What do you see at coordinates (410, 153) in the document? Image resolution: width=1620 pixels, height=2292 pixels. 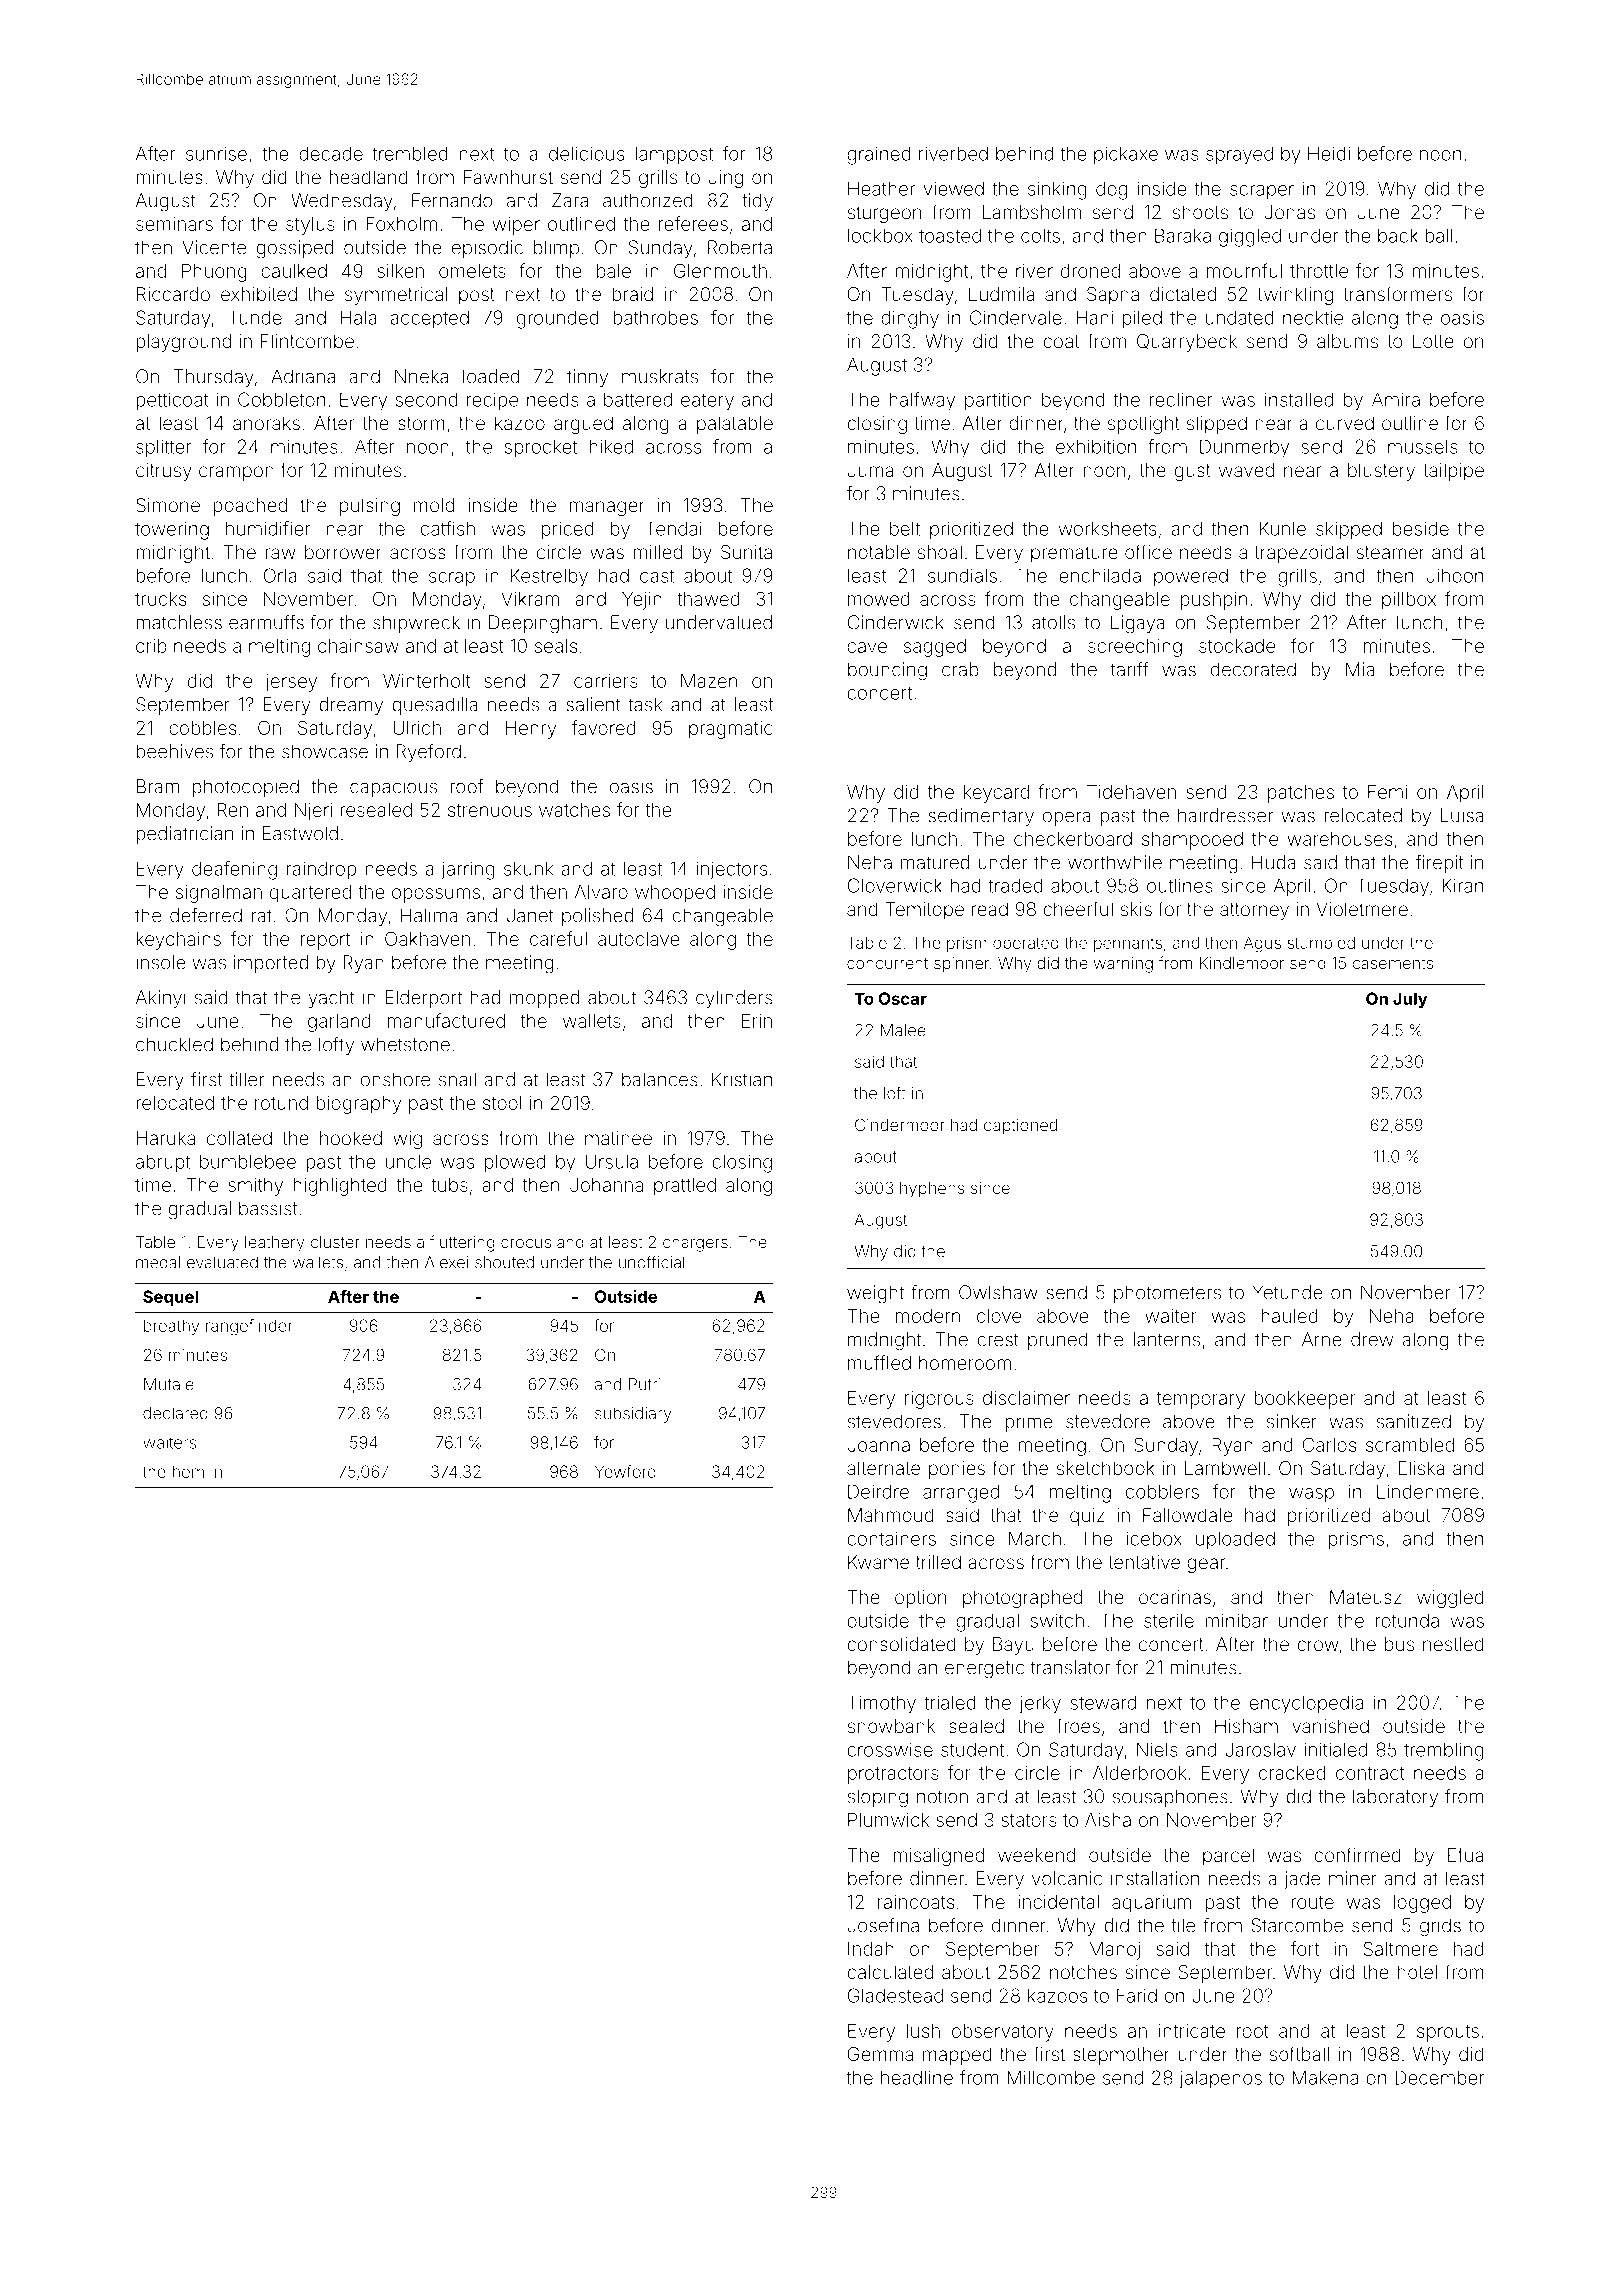 I see `trembled` at bounding box center [410, 153].
